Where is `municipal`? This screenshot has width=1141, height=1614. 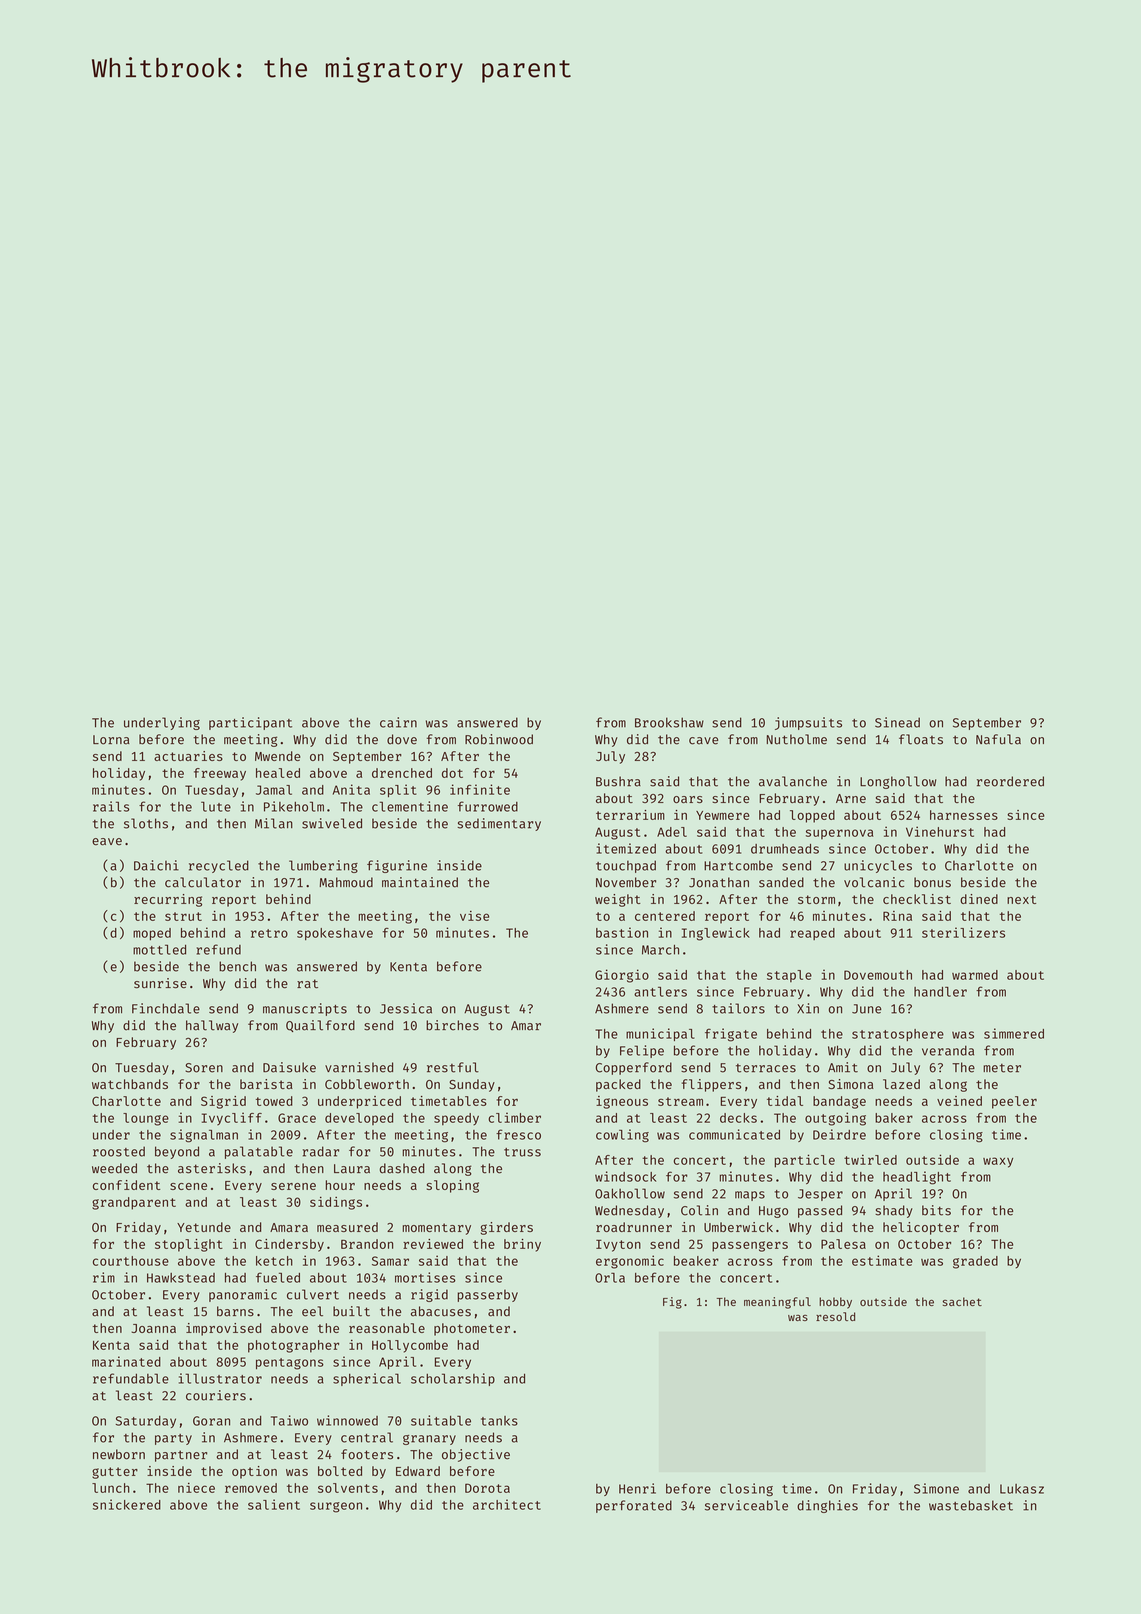 municipal is located at coordinates (660, 1034).
